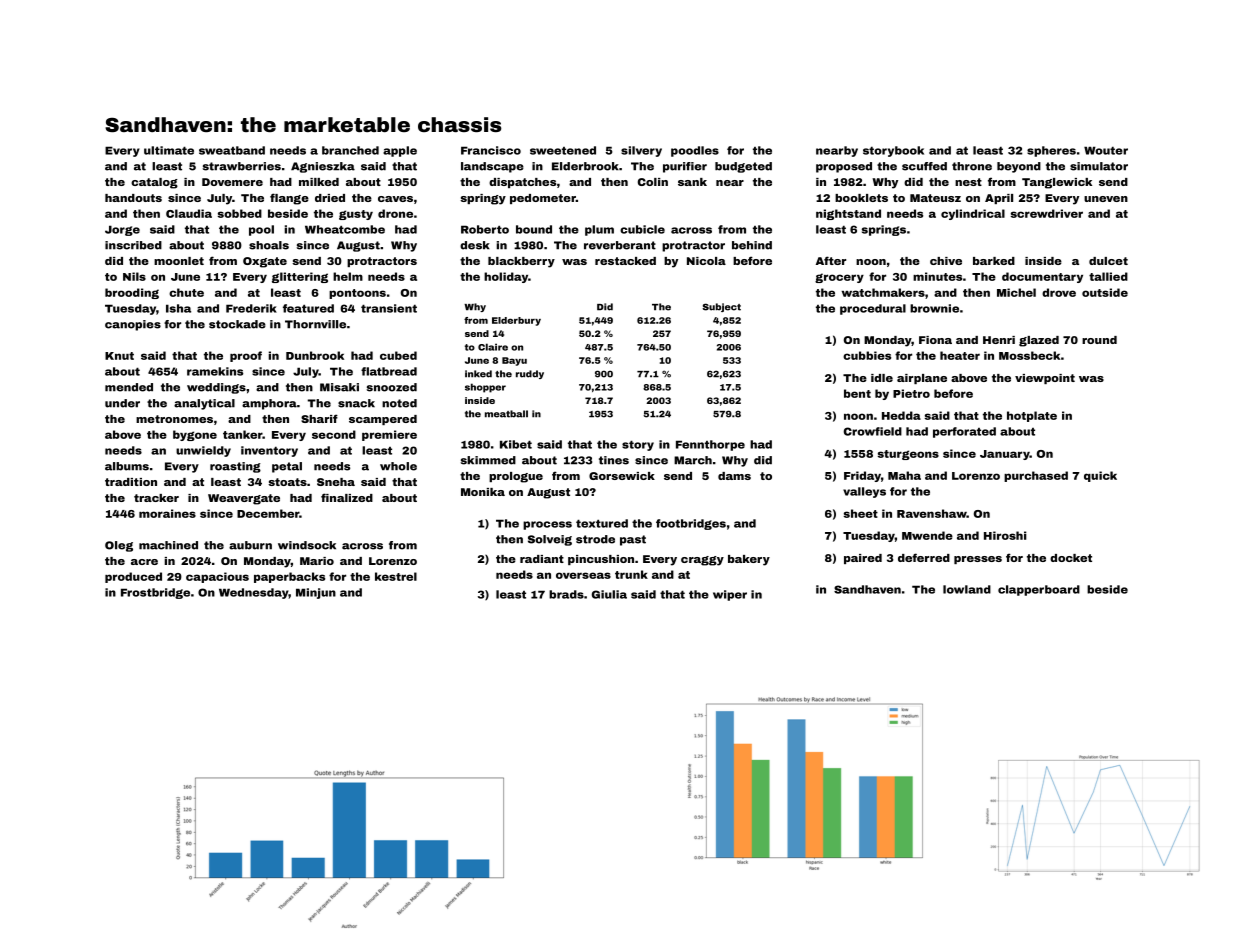 The width and height of the document is (1233, 952). Describe the element at coordinates (721, 307) in the document. I see `Subject` at that location.
